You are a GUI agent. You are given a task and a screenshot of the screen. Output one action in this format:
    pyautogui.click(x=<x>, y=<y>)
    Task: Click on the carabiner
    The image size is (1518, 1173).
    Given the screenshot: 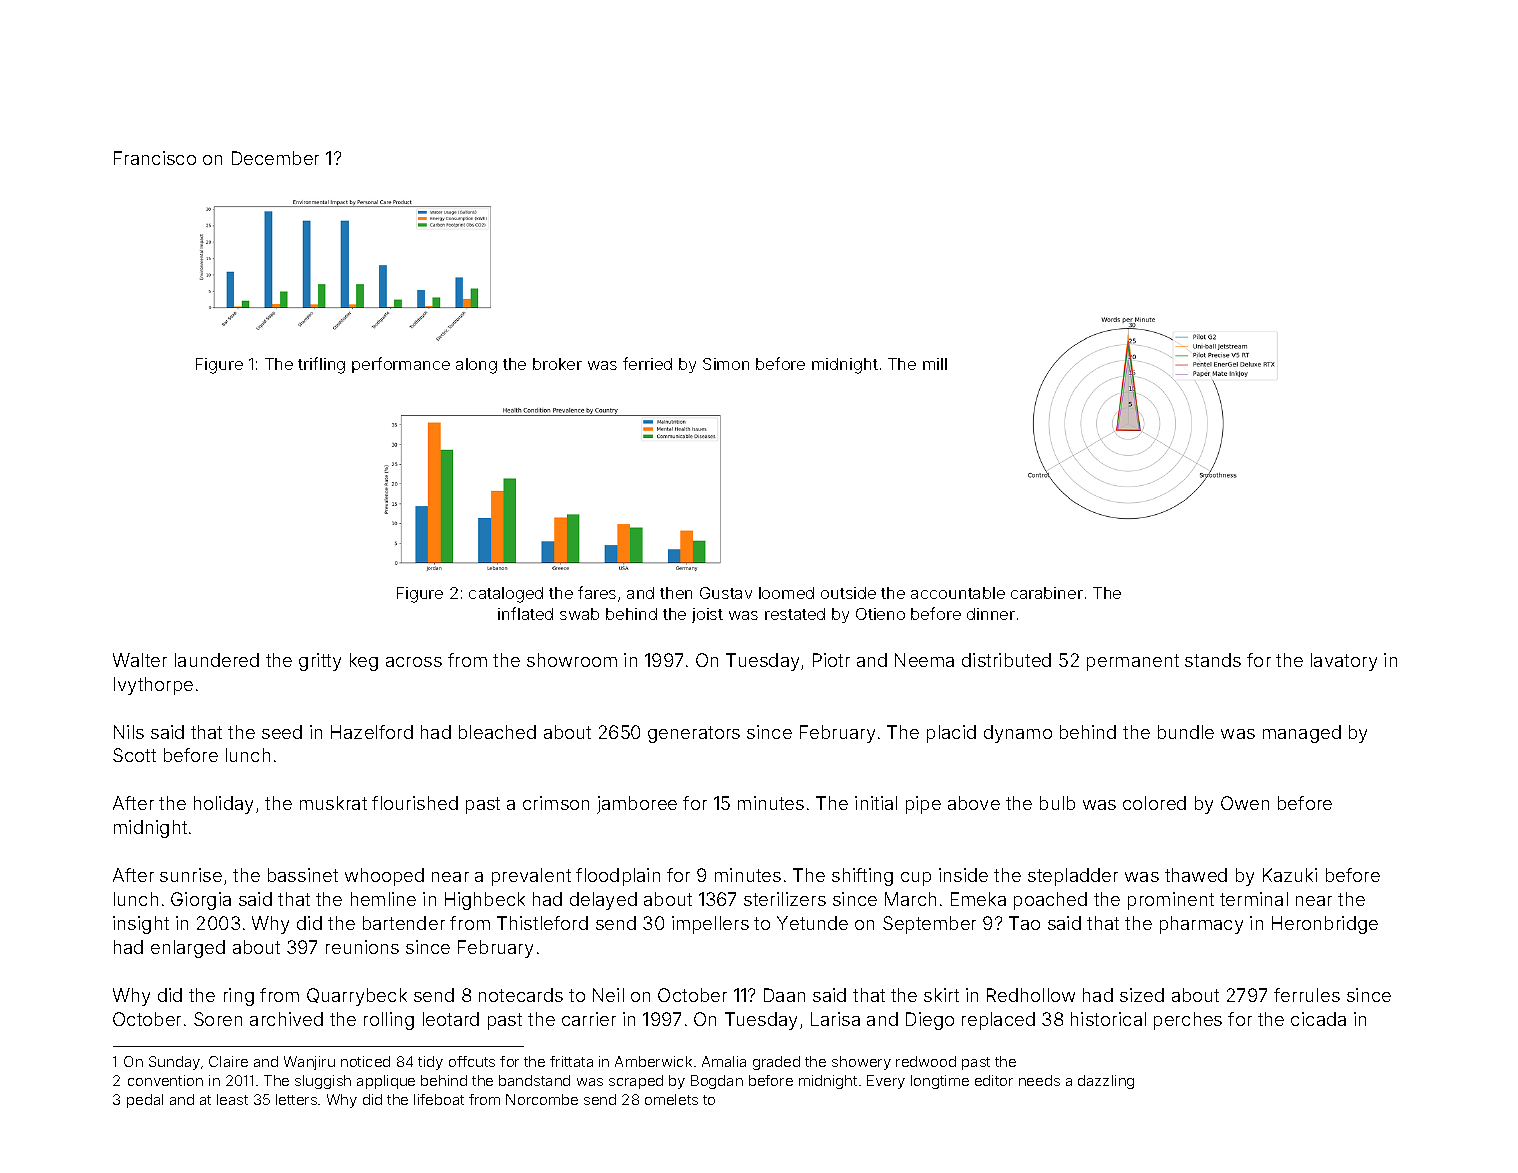 What is the action you would take?
    pyautogui.click(x=1047, y=593)
